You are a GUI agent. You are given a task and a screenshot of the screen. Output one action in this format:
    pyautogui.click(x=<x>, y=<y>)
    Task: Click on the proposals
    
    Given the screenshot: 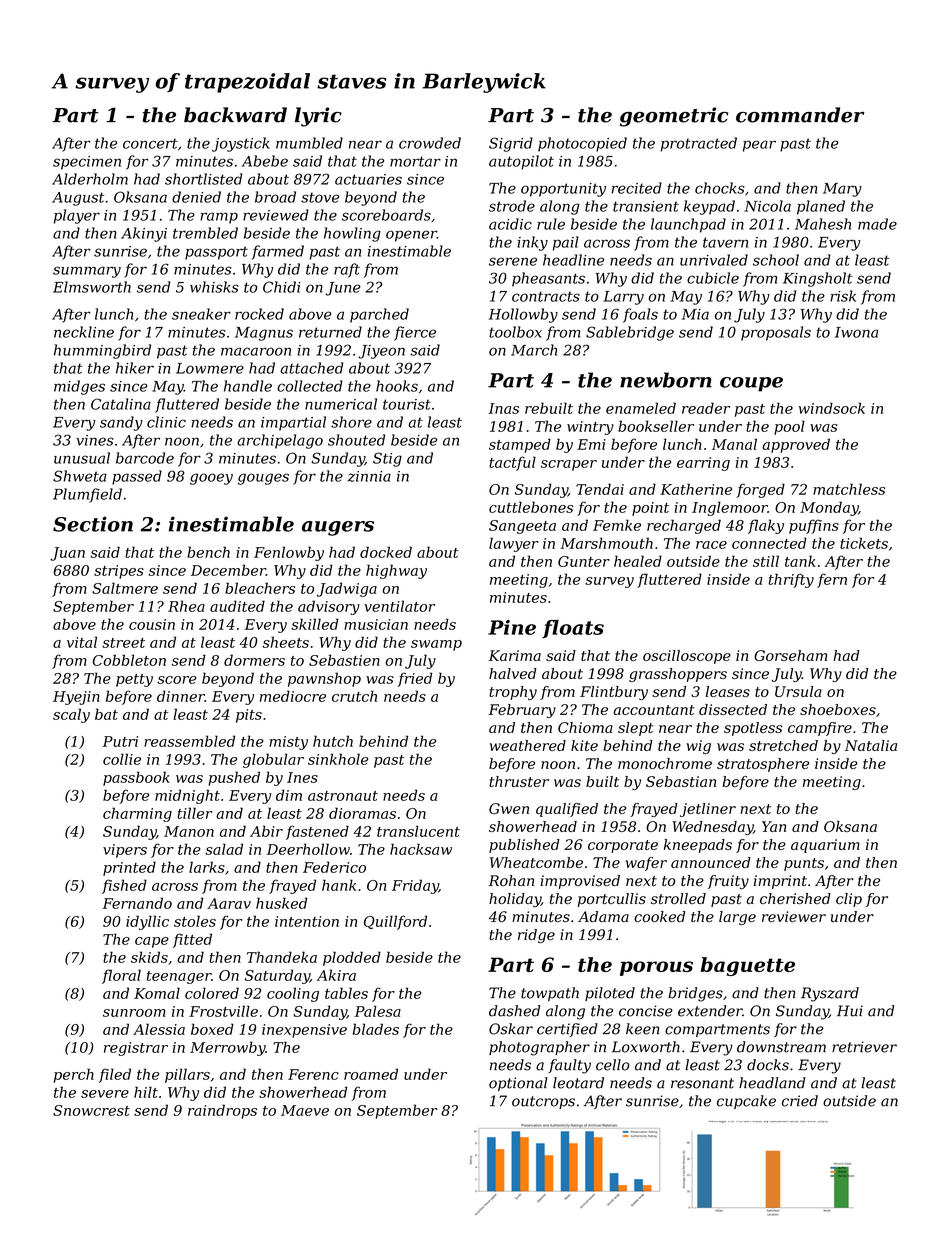 What is the action you would take?
    pyautogui.click(x=776, y=333)
